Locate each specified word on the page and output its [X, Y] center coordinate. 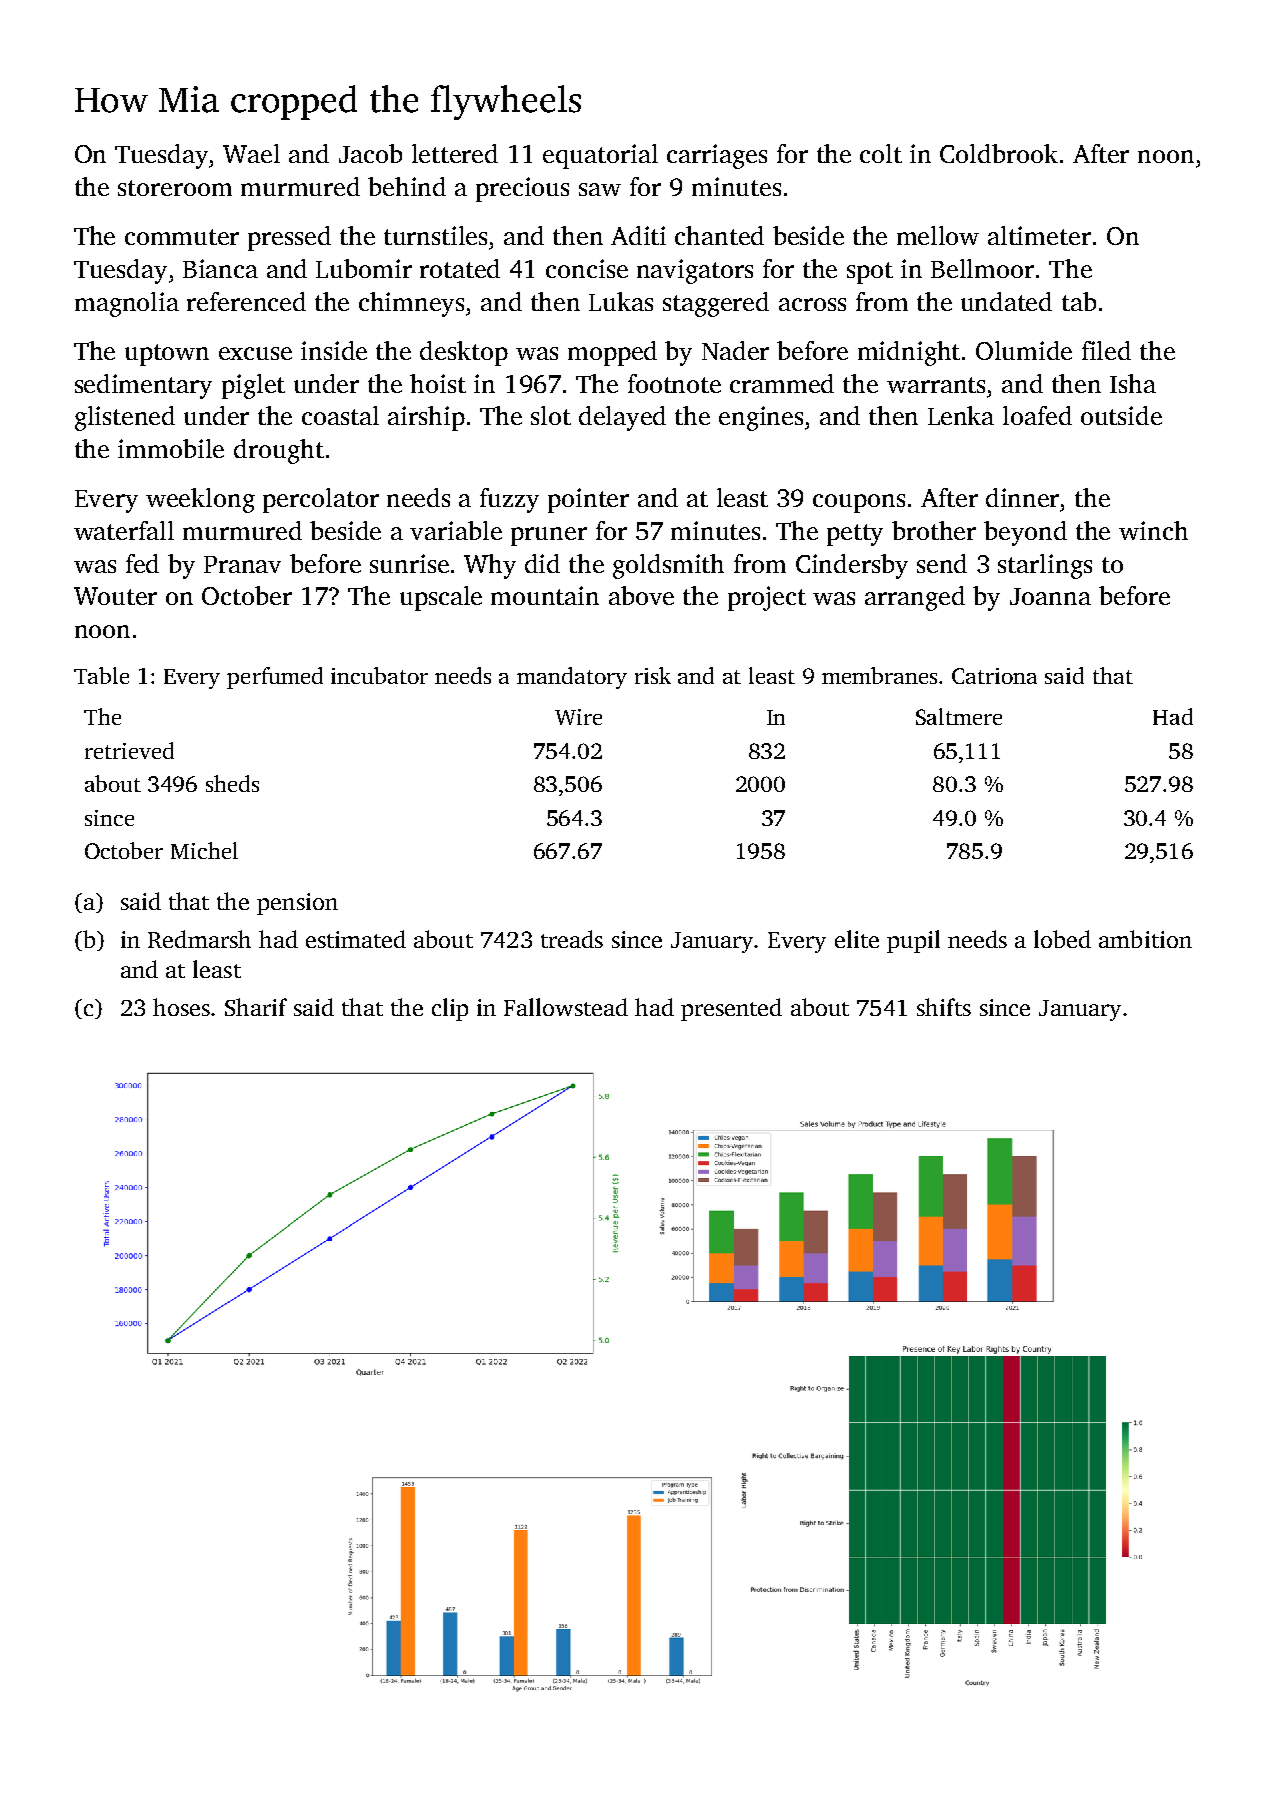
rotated [460, 268]
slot [551, 415]
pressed [289, 238]
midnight [909, 353]
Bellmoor [982, 268]
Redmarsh [199, 939]
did [542, 563]
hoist [438, 383]
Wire [578, 717]
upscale [441, 598]
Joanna [1050, 596]
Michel [204, 850]
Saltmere [959, 716]
